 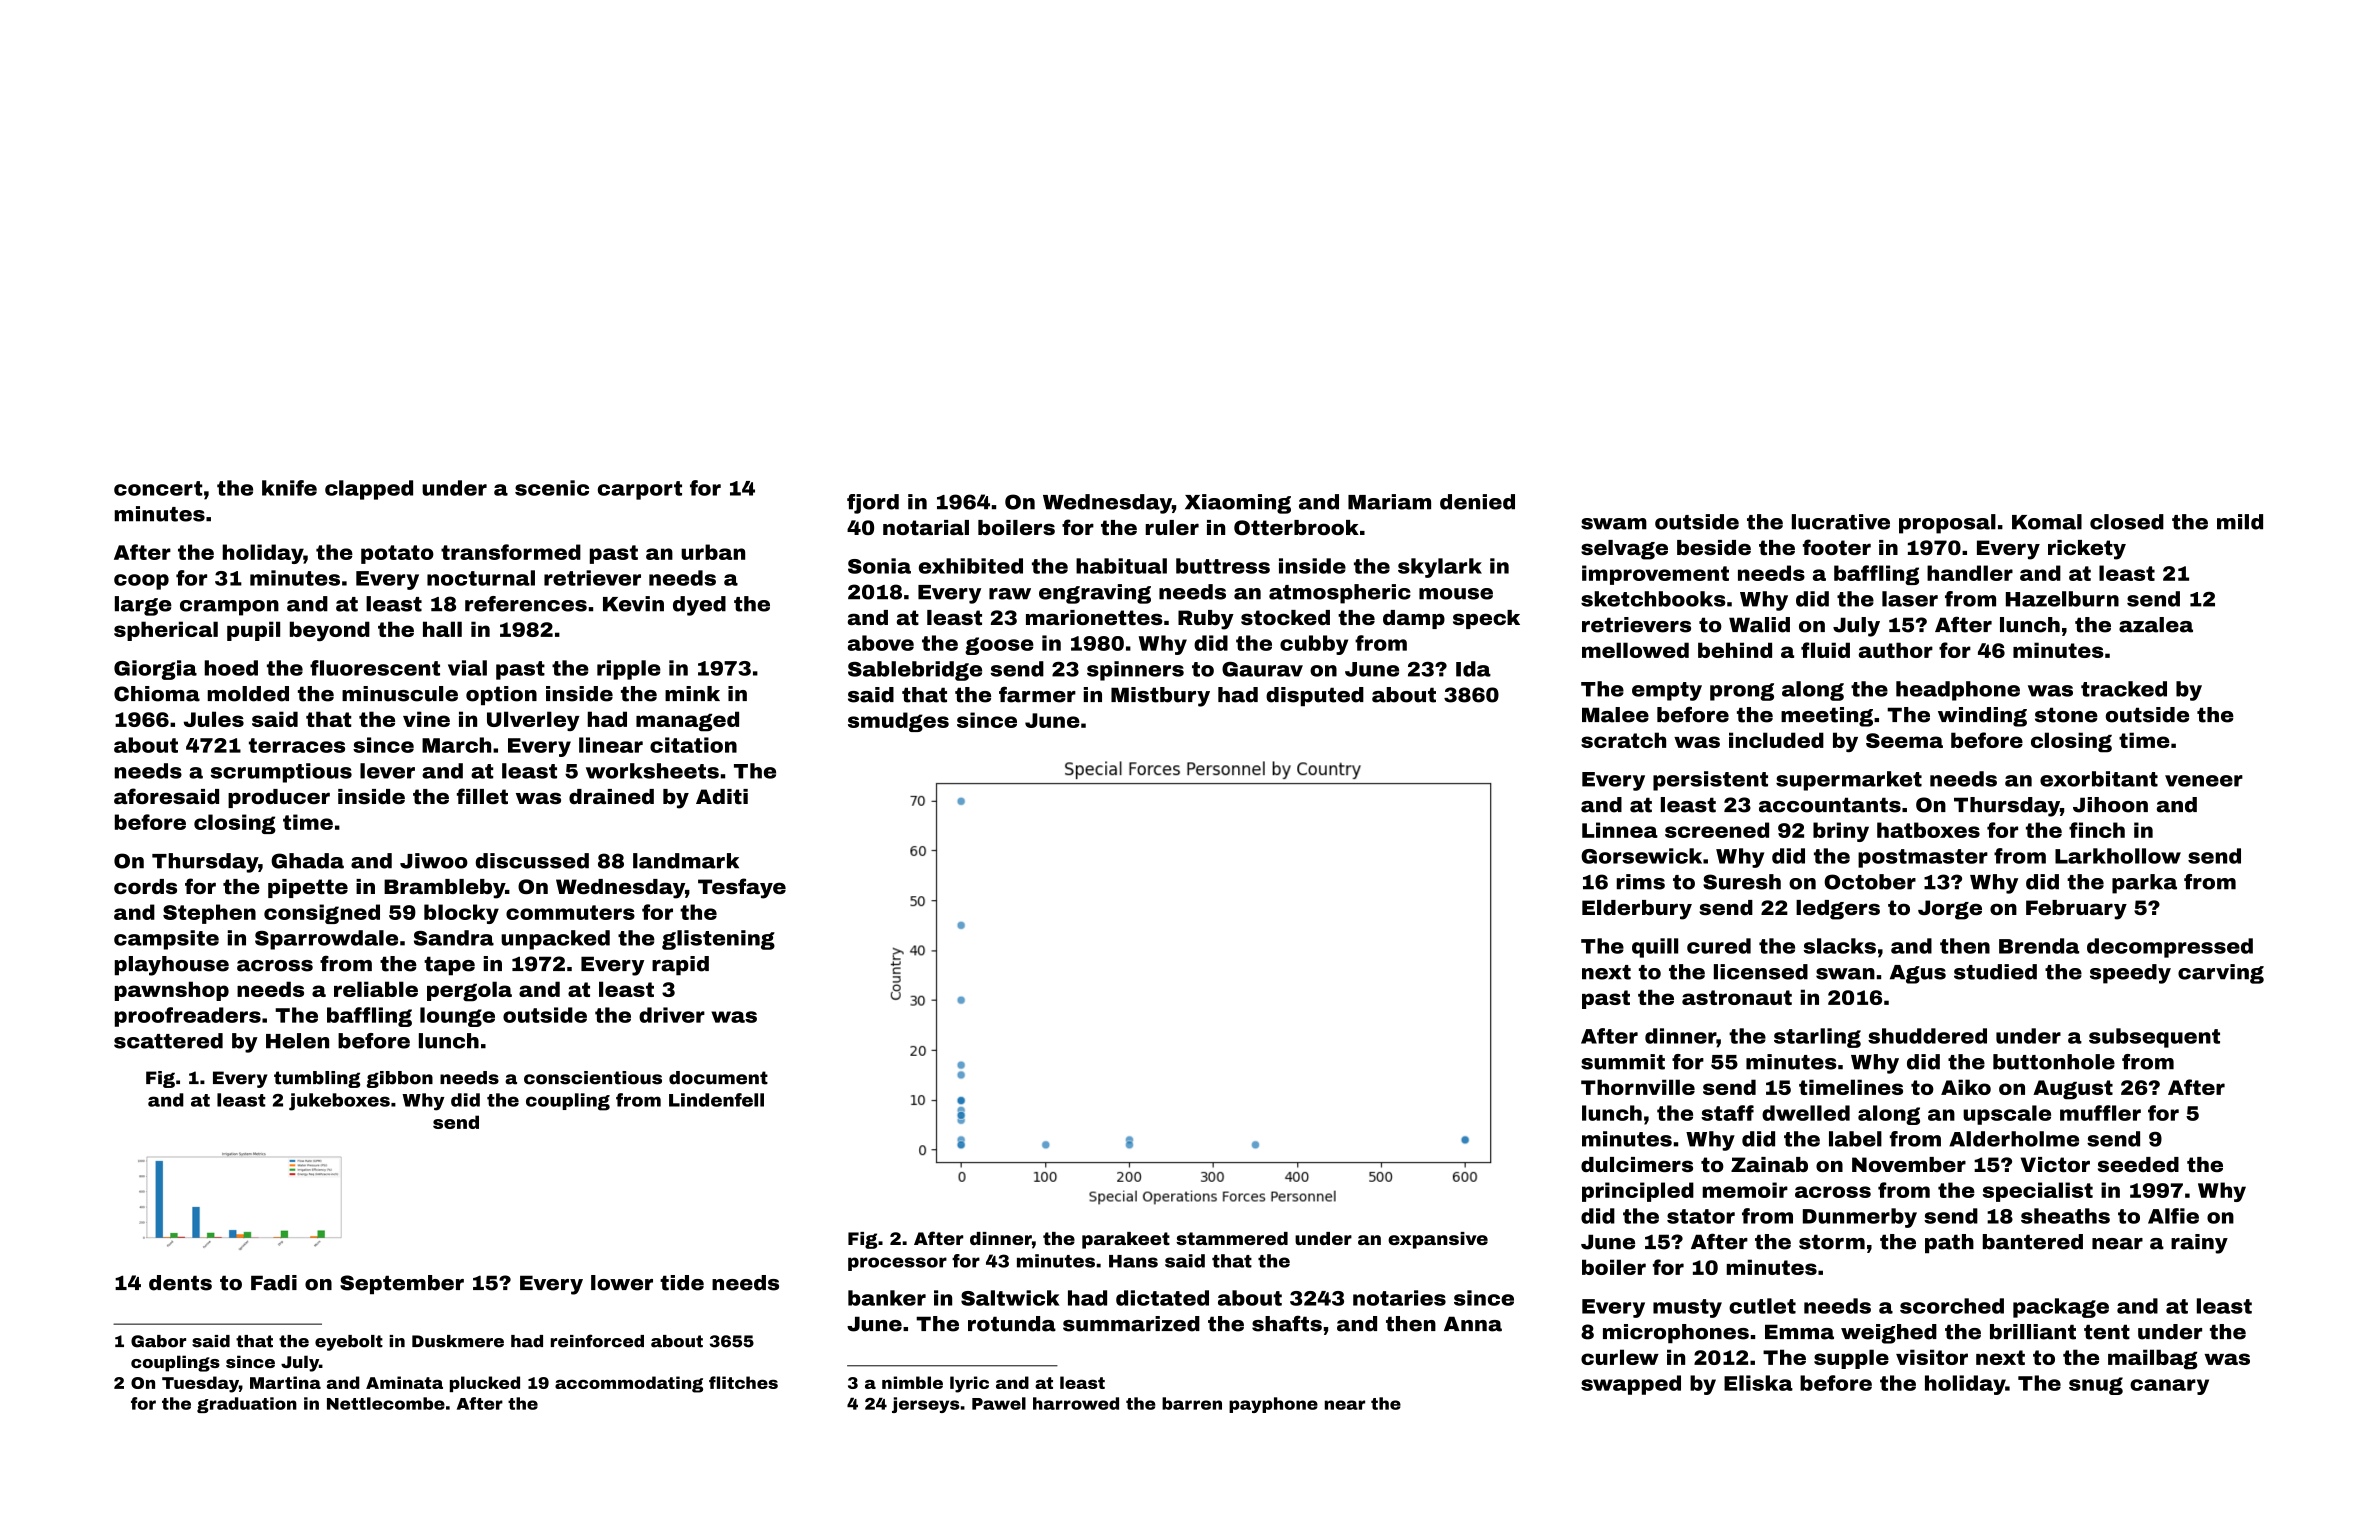 I want to click on concert, so click(x=158, y=488).
